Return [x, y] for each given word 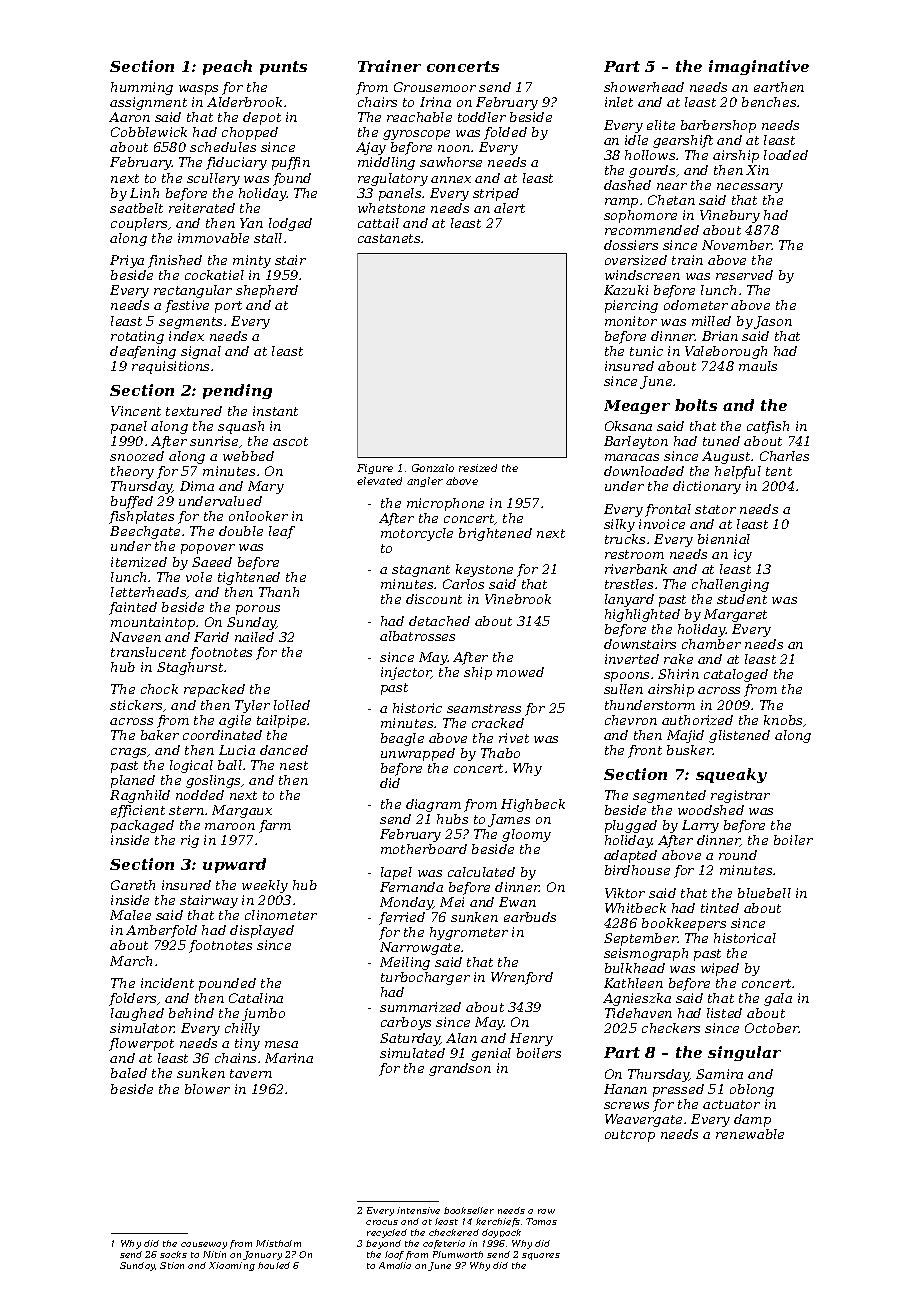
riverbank [636, 569]
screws [626, 1105]
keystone [484, 570]
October [772, 1028]
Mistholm [278, 1243]
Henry [531, 1039]
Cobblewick [149, 132]
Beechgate [145, 532]
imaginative [759, 67]
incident [167, 983]
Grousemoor [435, 87]
